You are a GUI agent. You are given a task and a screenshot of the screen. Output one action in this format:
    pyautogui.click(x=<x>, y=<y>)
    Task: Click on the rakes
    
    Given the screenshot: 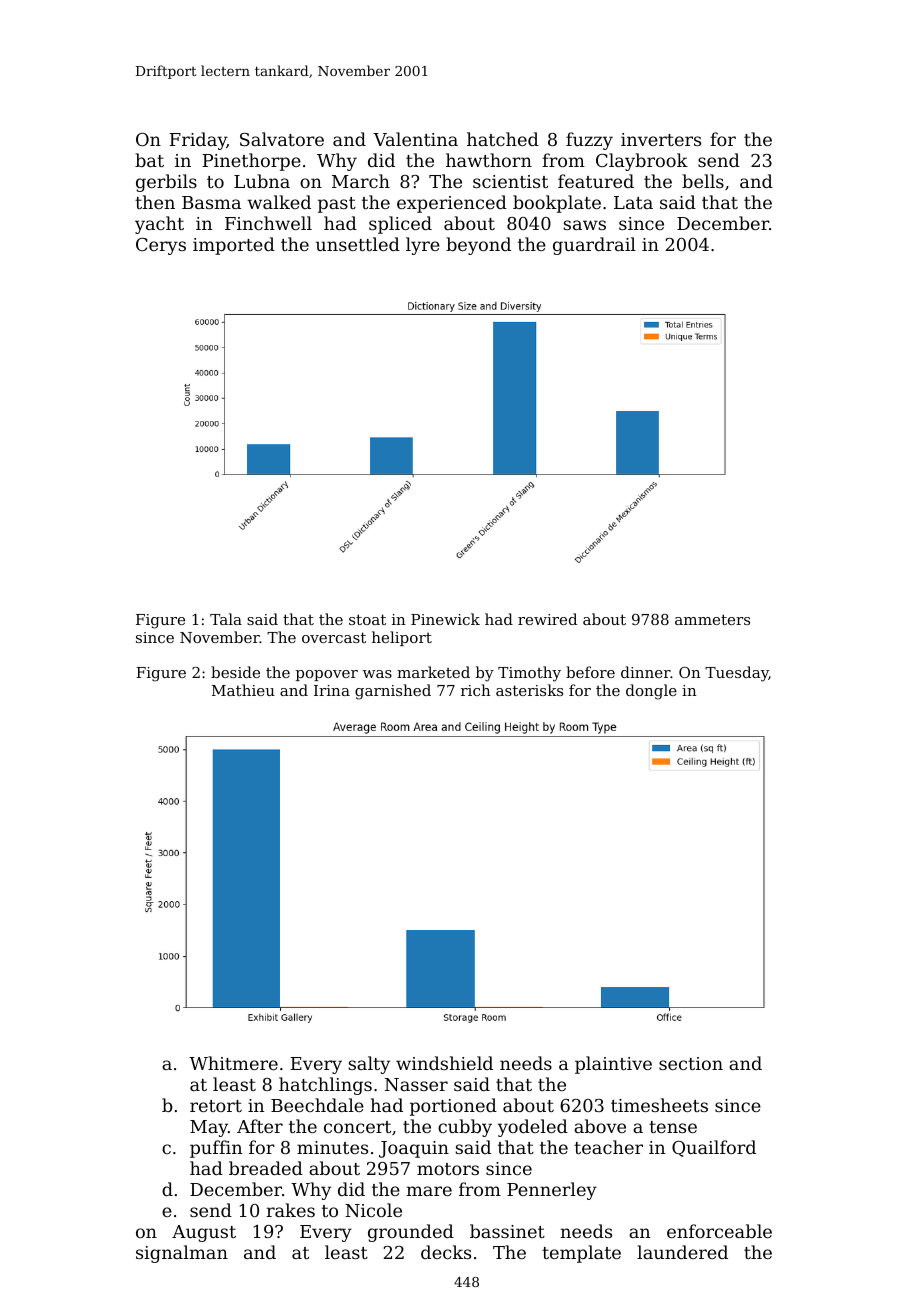 What is the action you would take?
    pyautogui.click(x=291, y=1210)
